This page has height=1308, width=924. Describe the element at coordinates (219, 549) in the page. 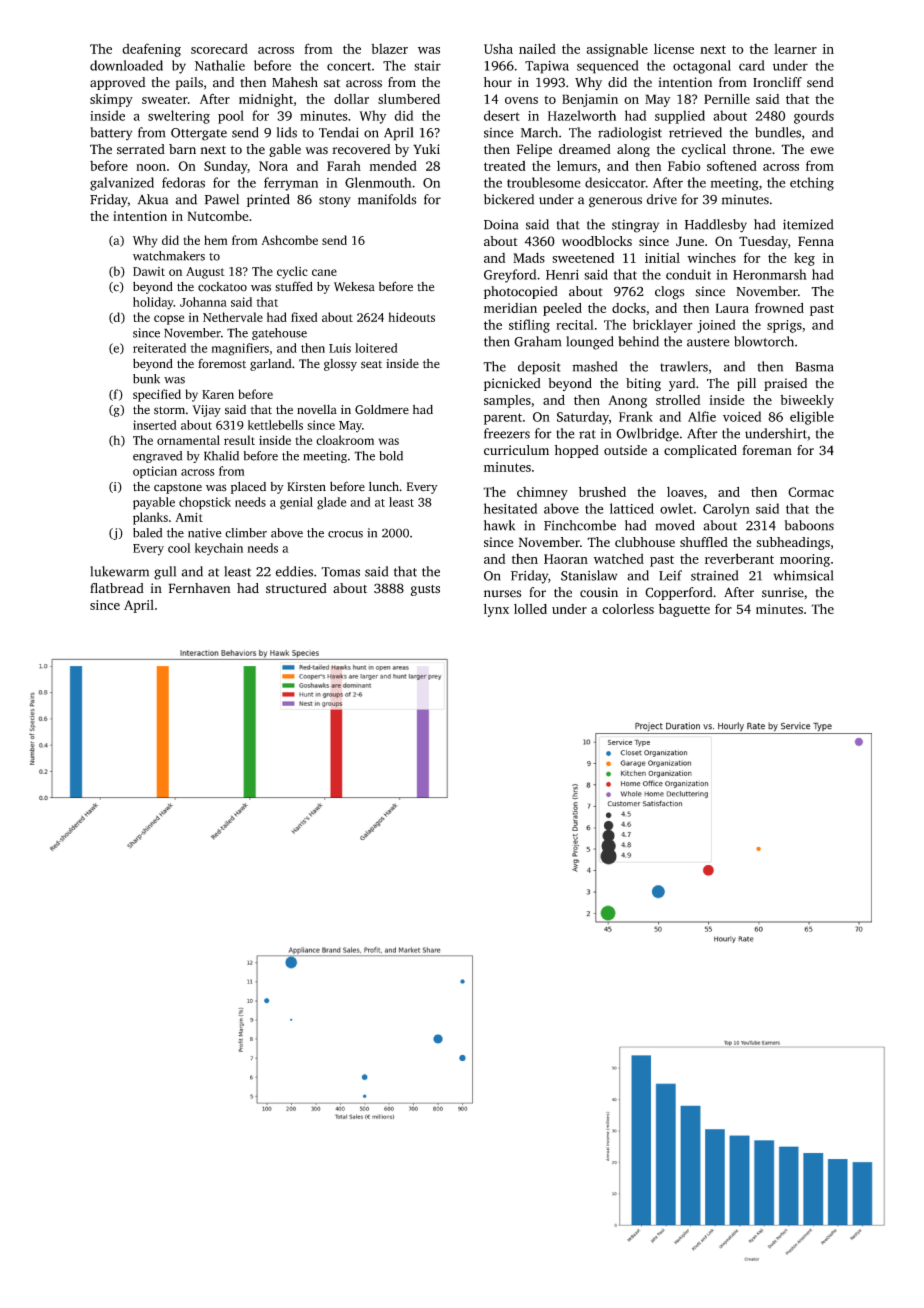

I see `keychain` at that location.
